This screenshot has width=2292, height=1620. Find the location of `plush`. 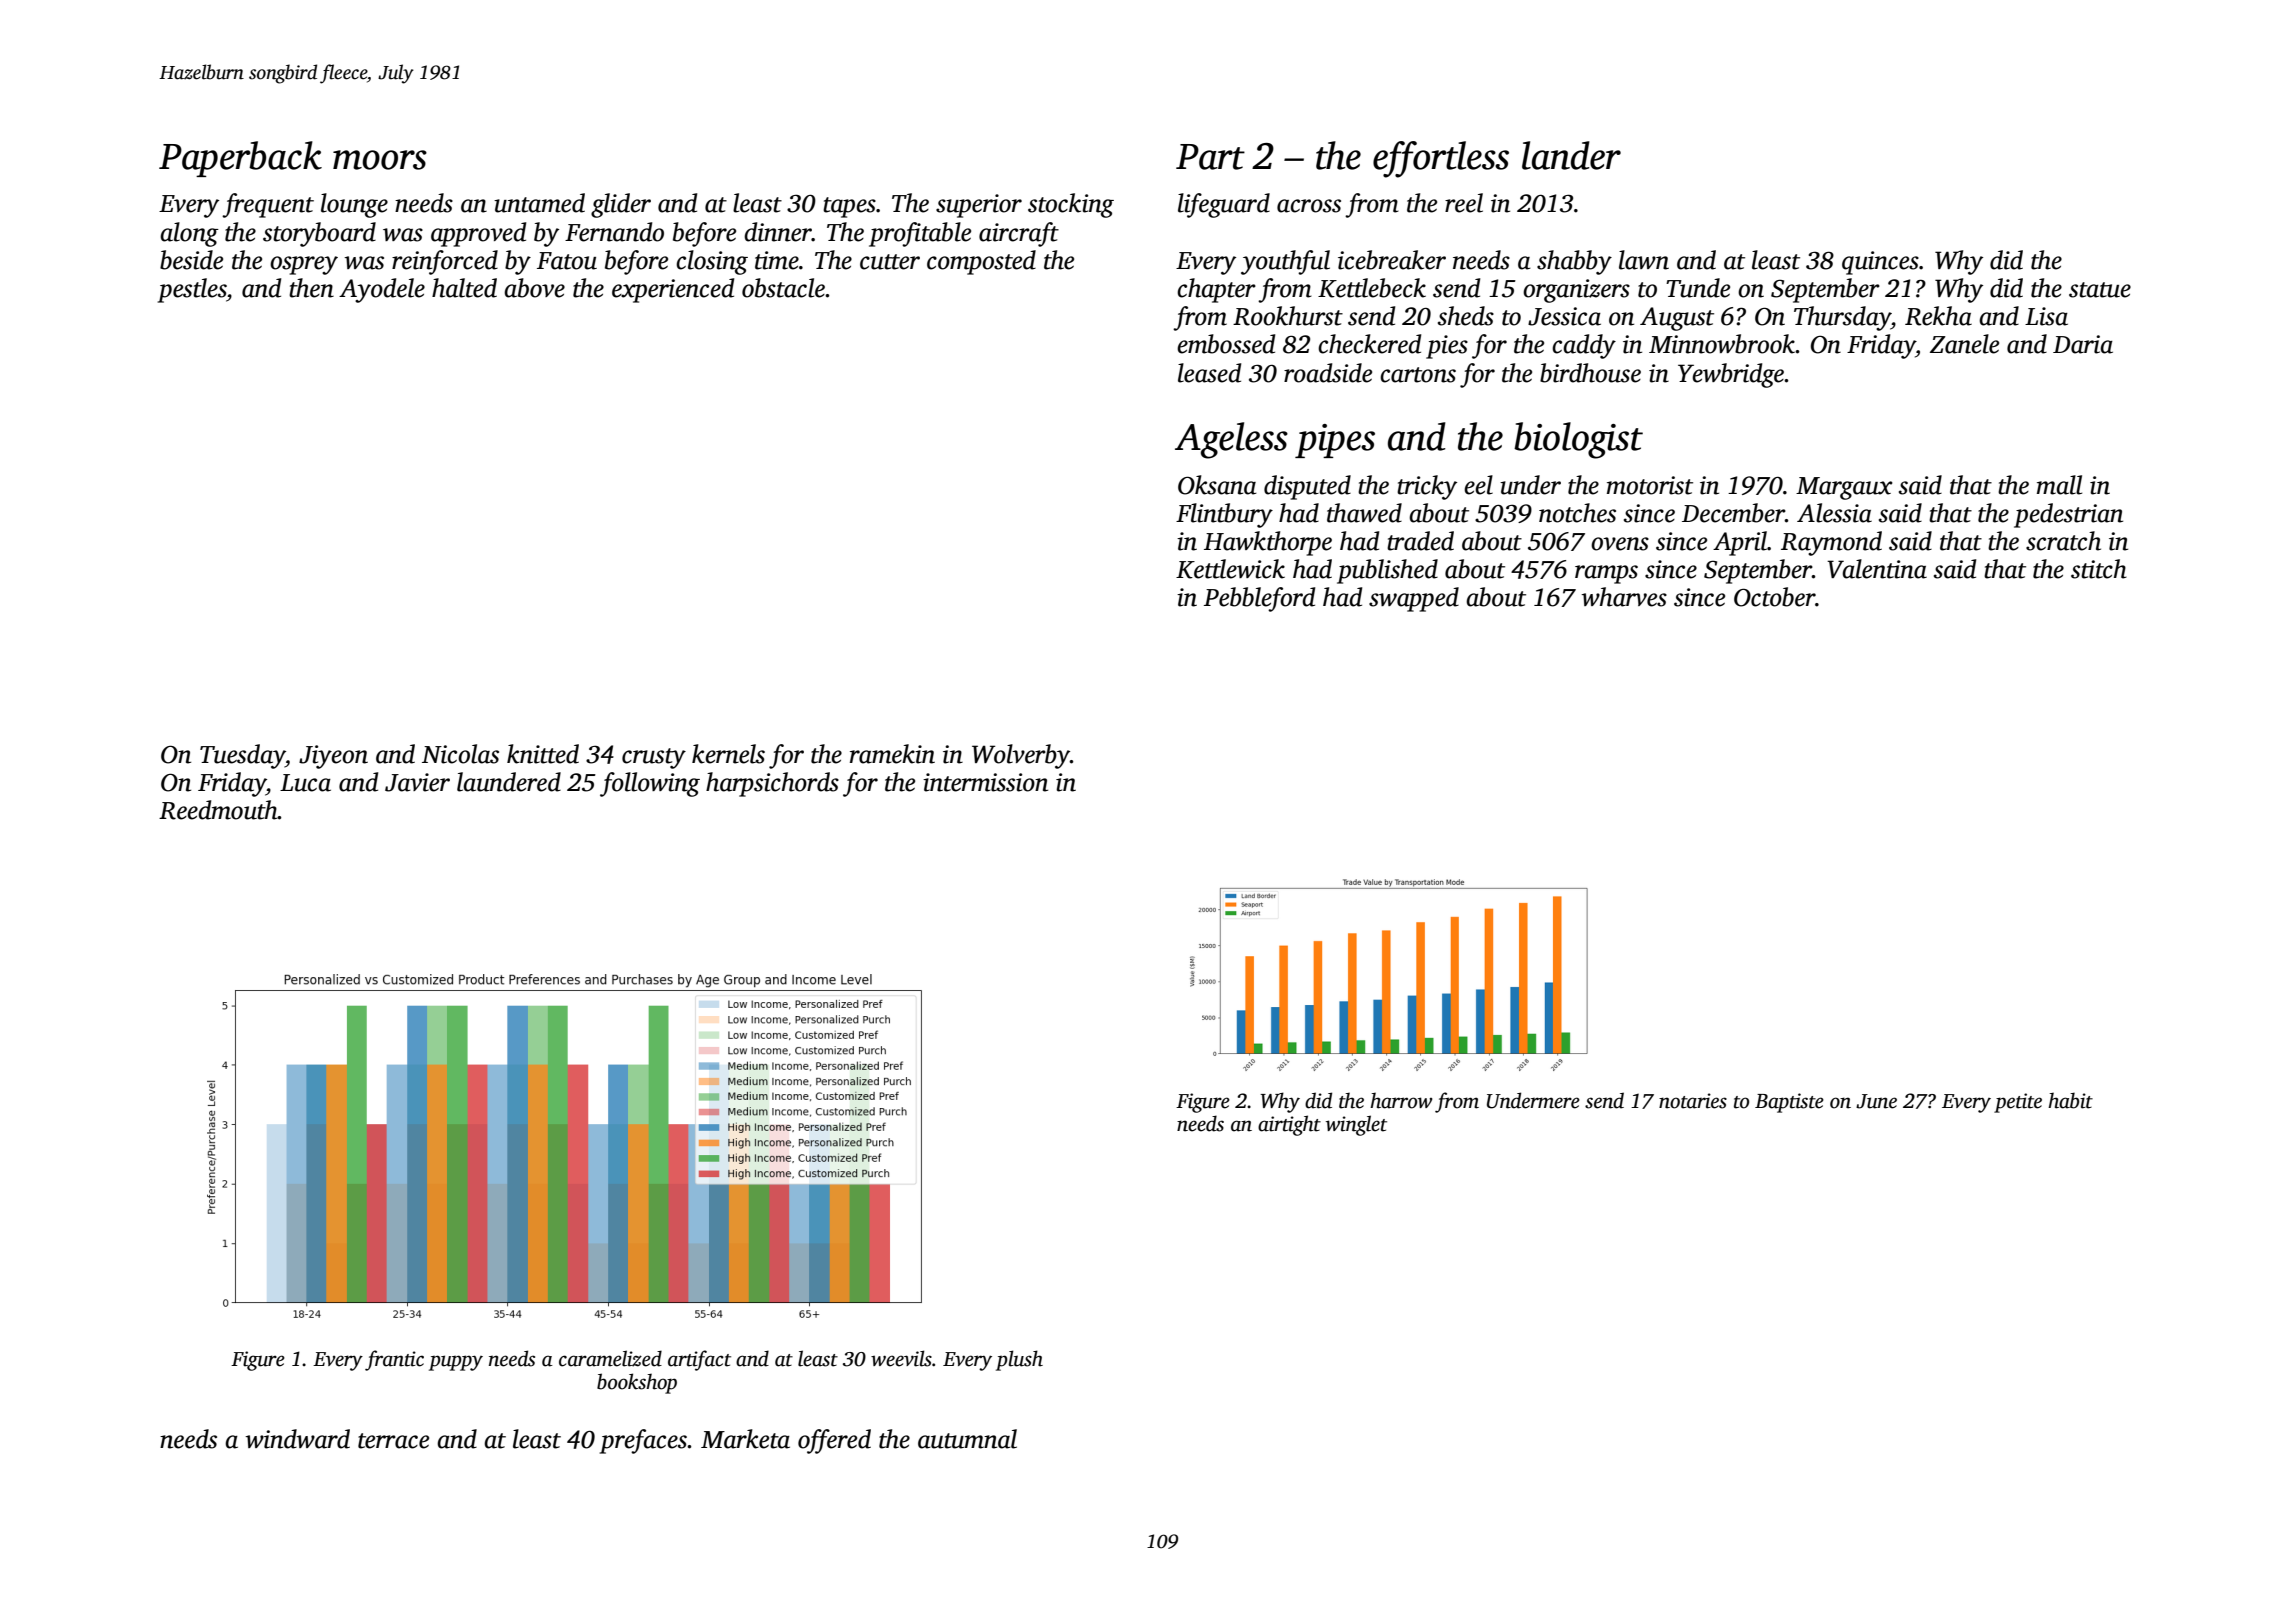

plush is located at coordinates (1019, 1360).
